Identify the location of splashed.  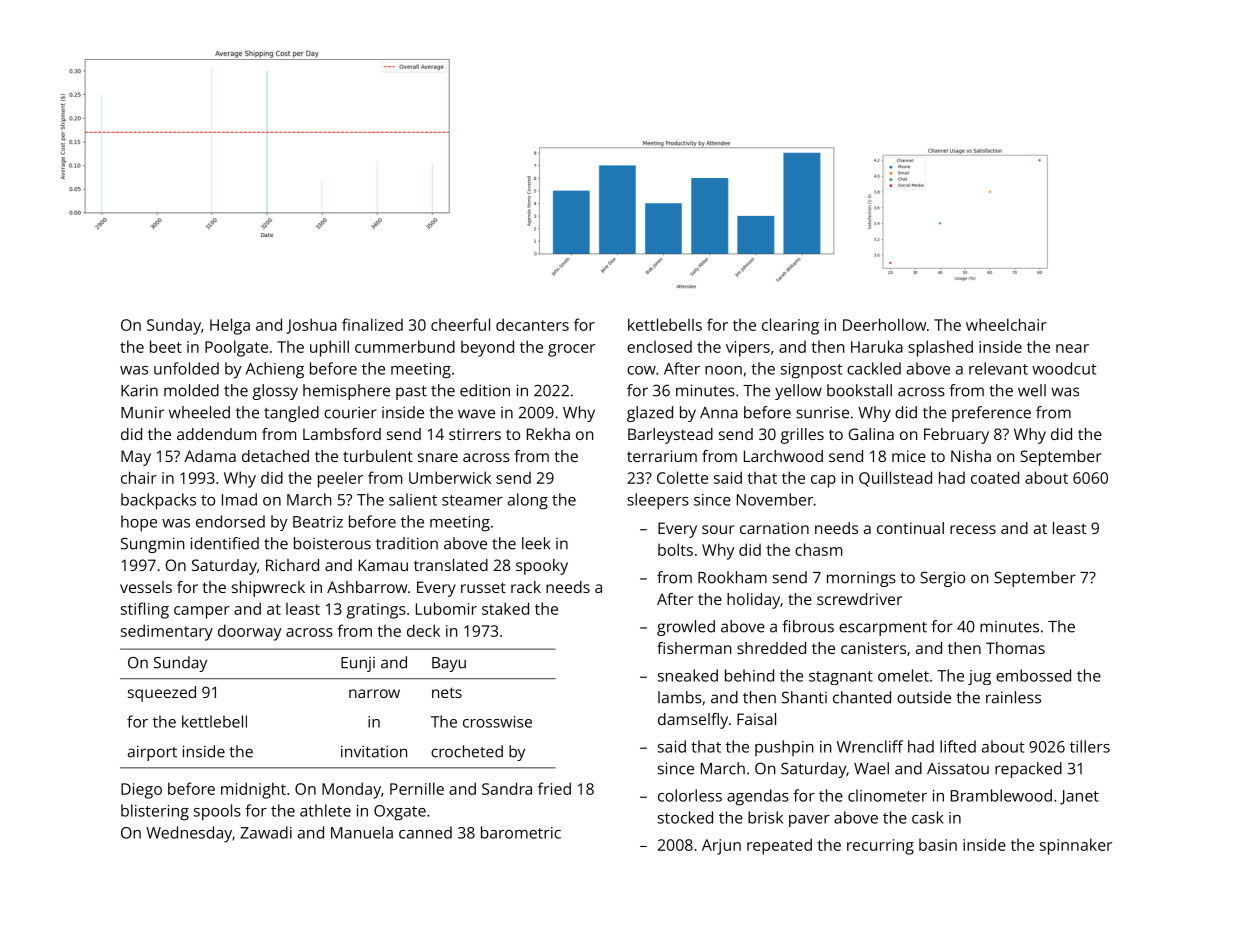
(940, 348).
